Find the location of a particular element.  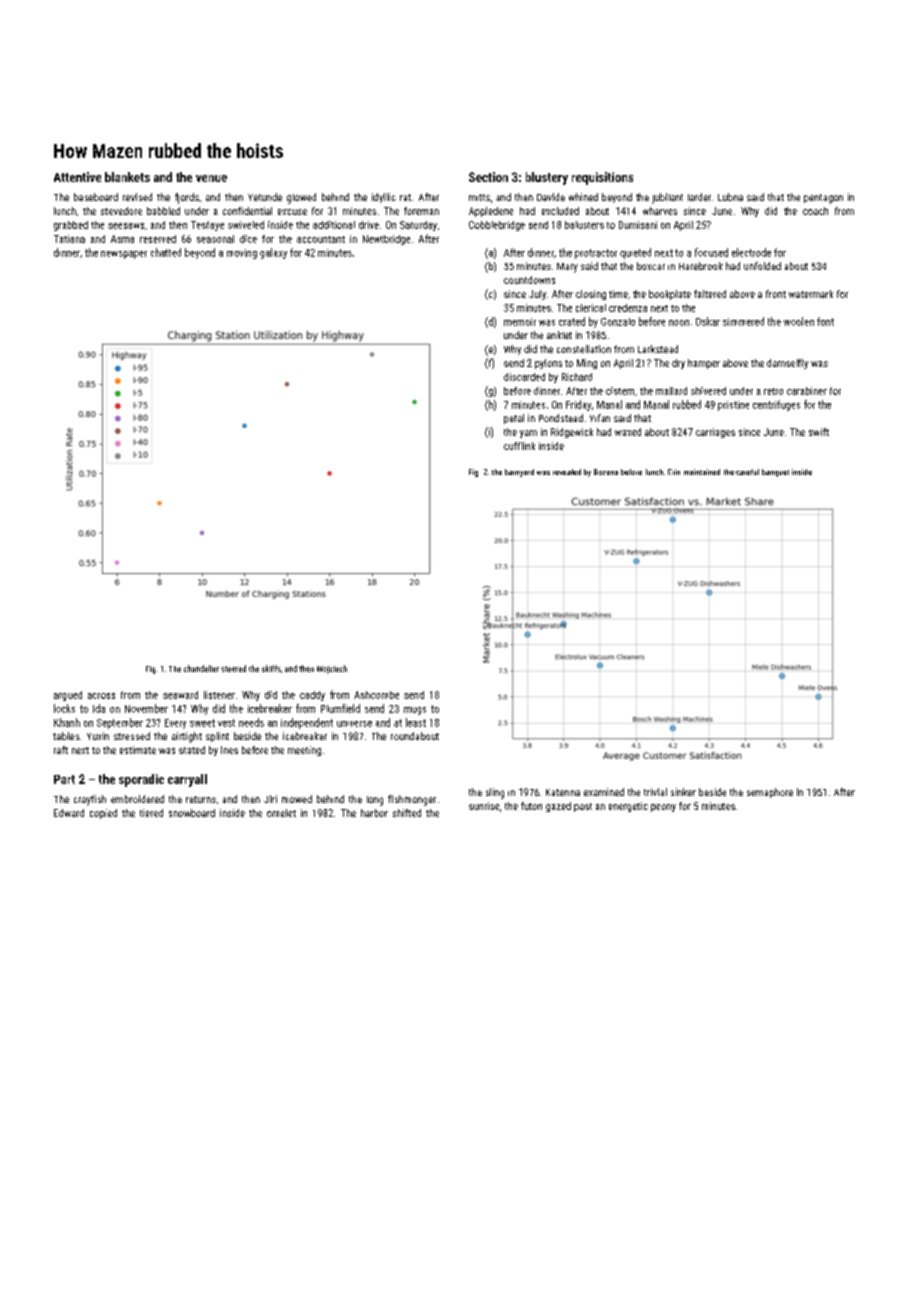

Attentive is located at coordinates (77, 177).
